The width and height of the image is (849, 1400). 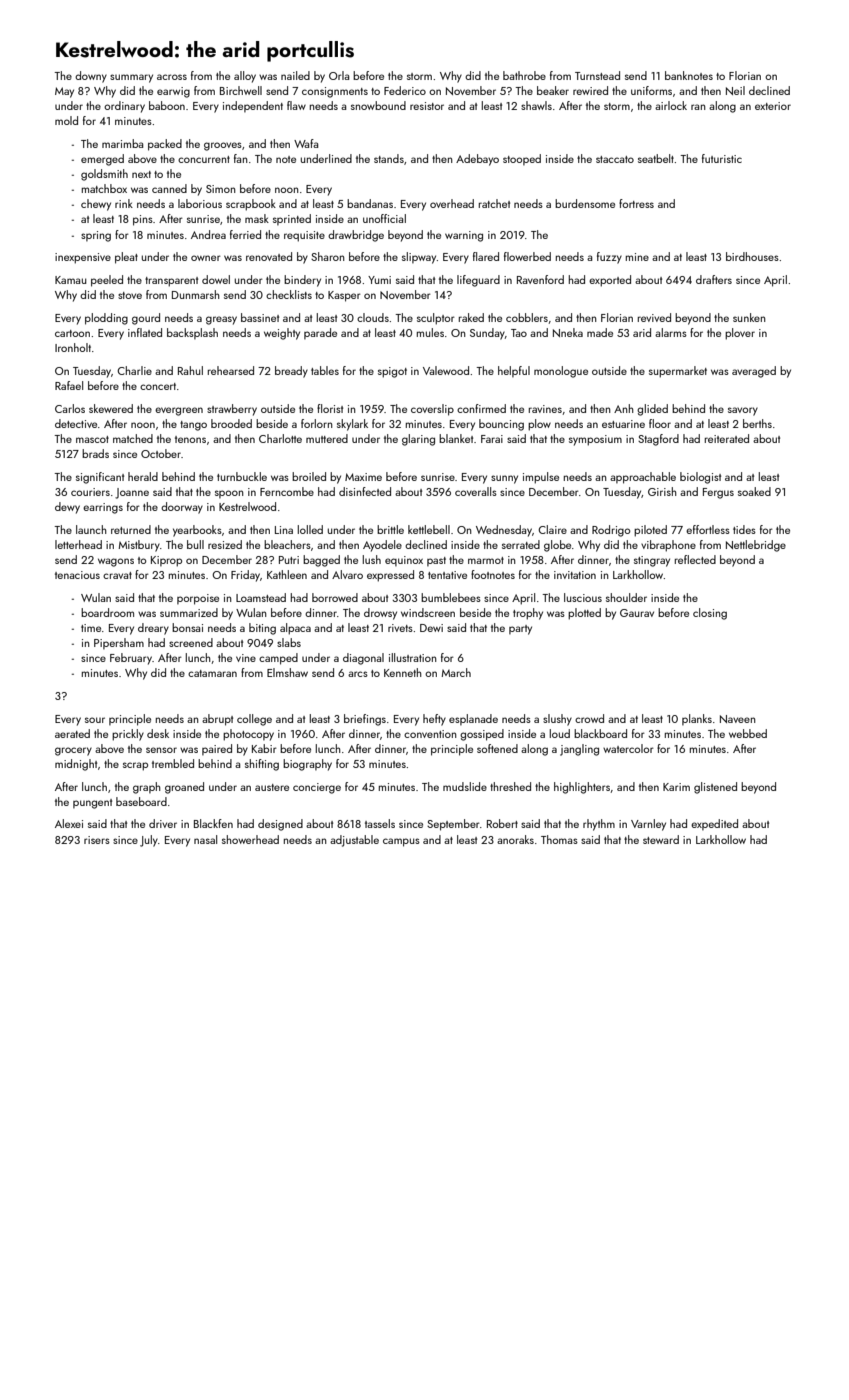 I want to click on parade, so click(x=320, y=333).
